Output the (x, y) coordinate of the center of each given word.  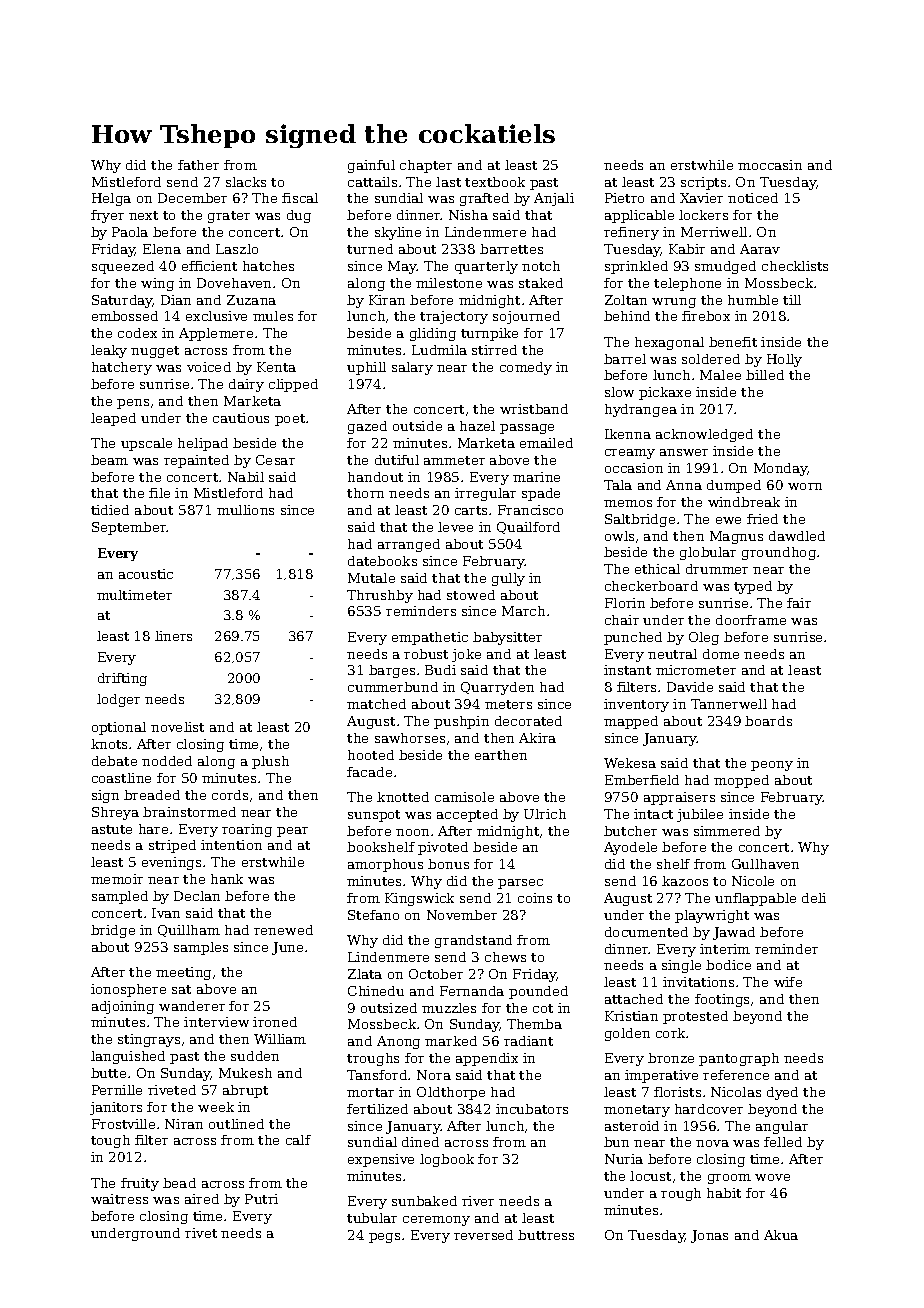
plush (270, 762)
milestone (449, 283)
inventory (636, 705)
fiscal (300, 198)
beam (109, 460)
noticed (753, 198)
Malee (720, 375)
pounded (538, 992)
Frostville (123, 1124)
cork (670, 1033)
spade (541, 494)
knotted (403, 797)
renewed (283, 930)
